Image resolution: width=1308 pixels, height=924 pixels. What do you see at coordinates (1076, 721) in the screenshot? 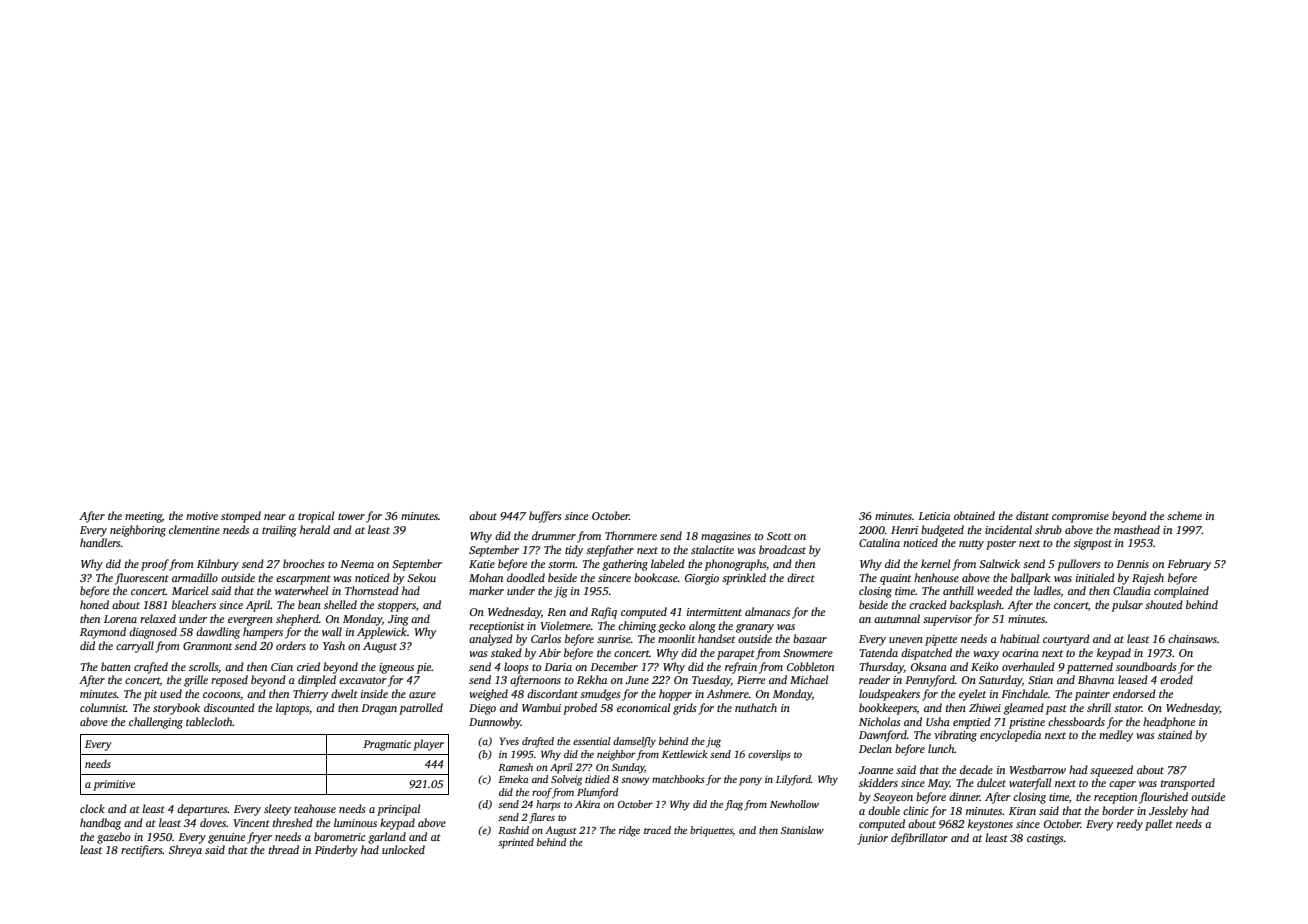
I see `chessboards` at bounding box center [1076, 721].
